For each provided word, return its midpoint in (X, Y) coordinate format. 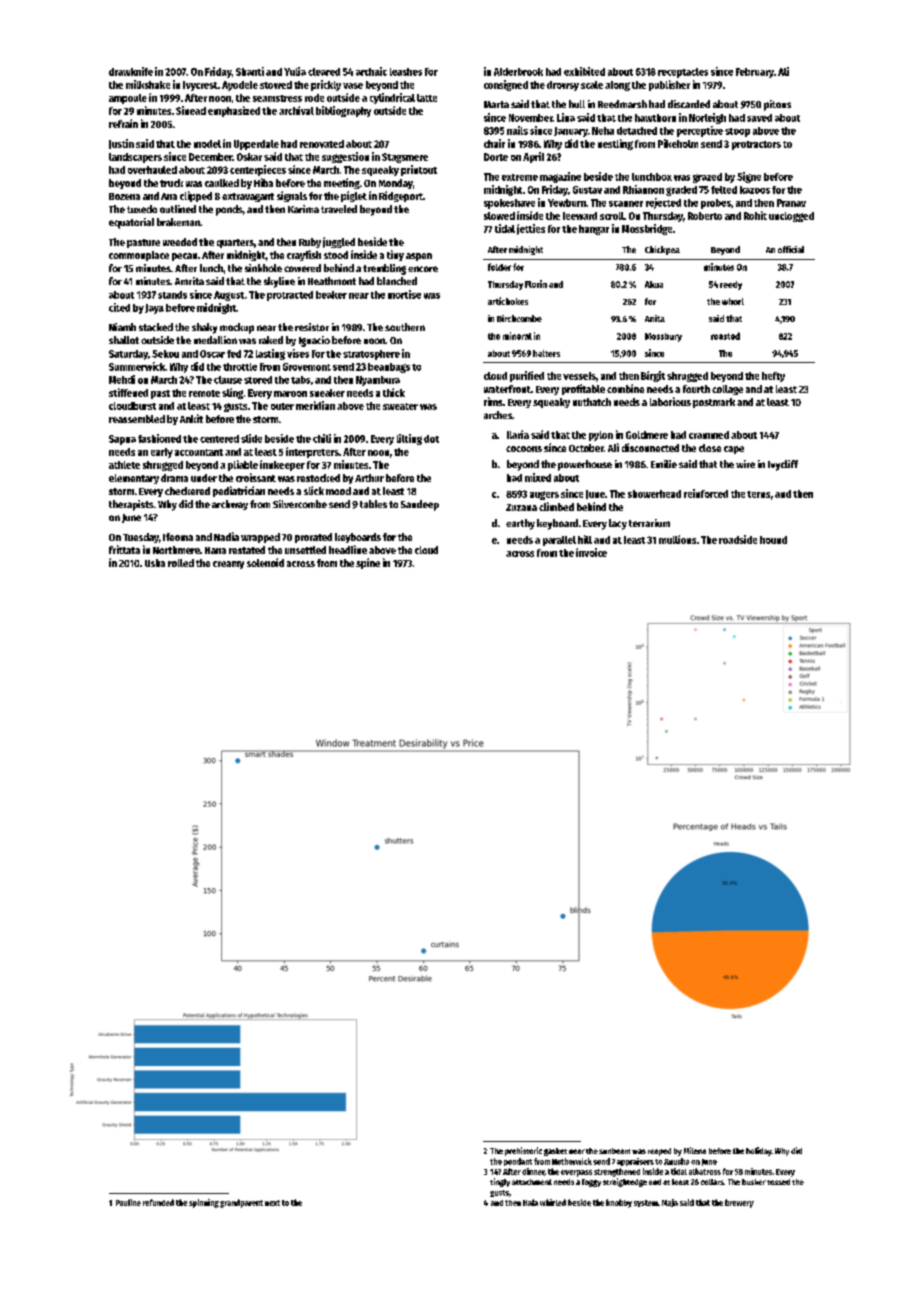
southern (405, 327)
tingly (500, 1182)
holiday (759, 1151)
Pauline (128, 1202)
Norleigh (707, 118)
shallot (124, 340)
